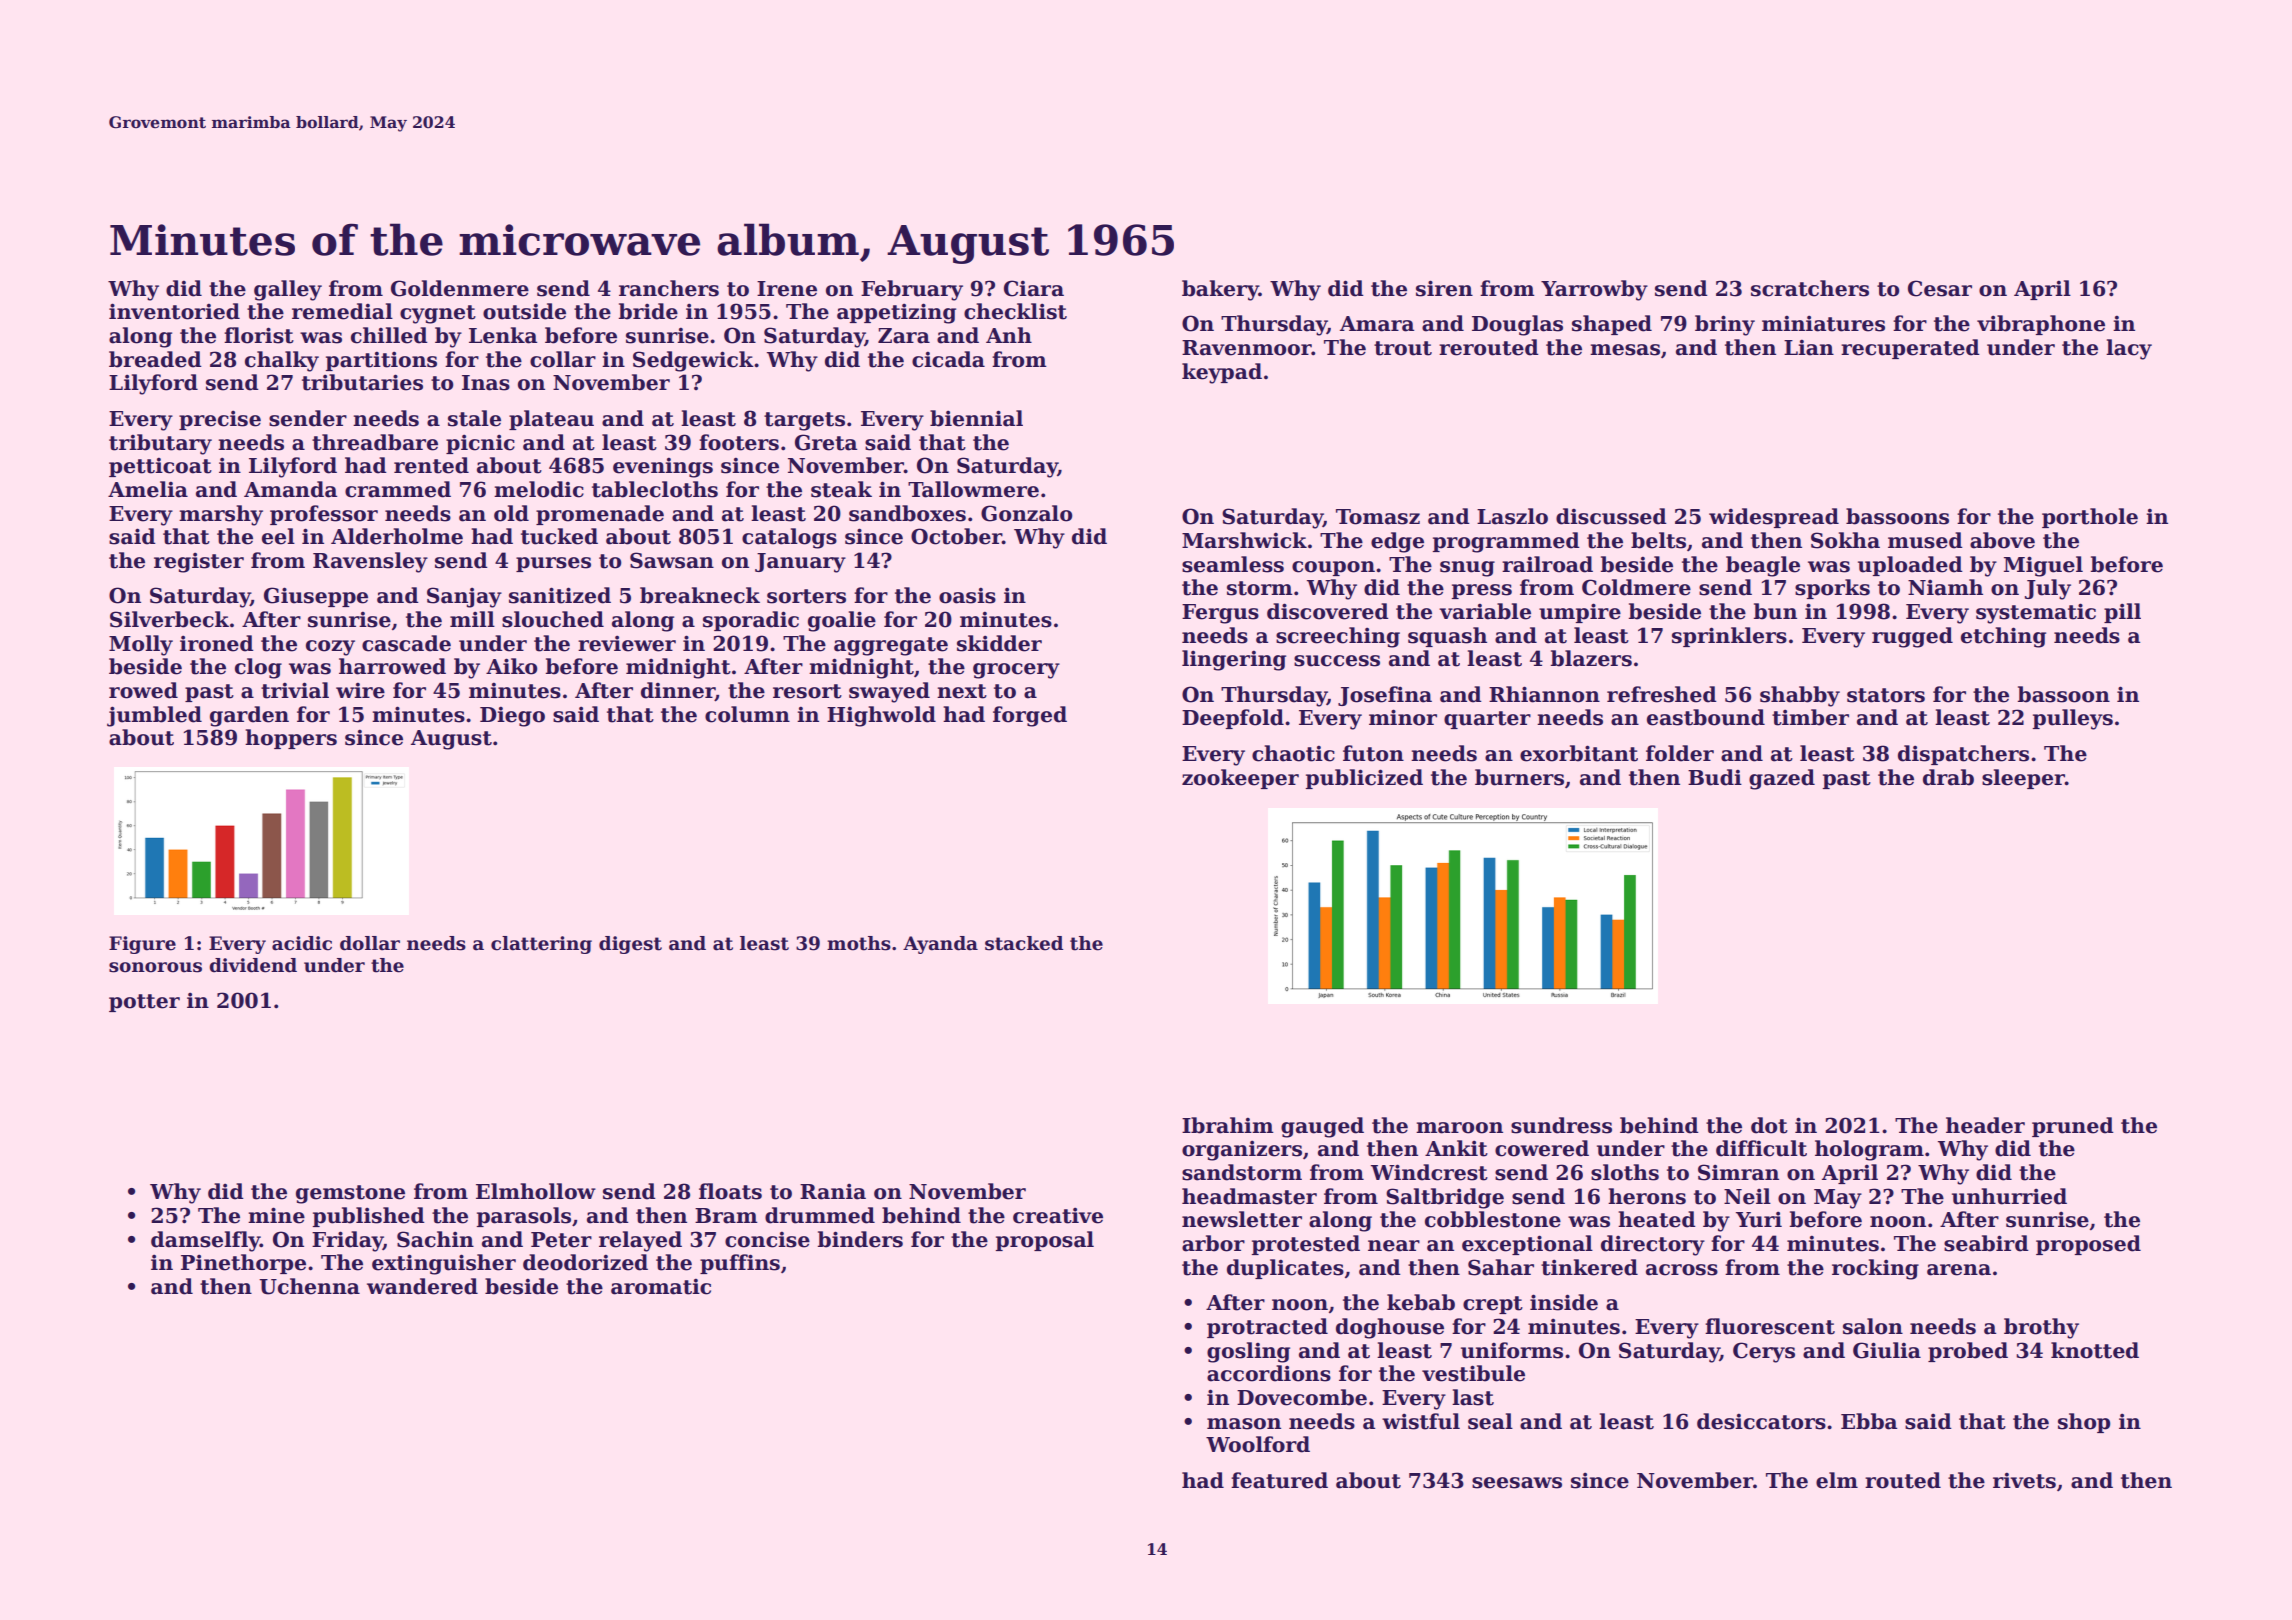 The width and height of the page is (2292, 1620). I want to click on dot, so click(1769, 1125).
